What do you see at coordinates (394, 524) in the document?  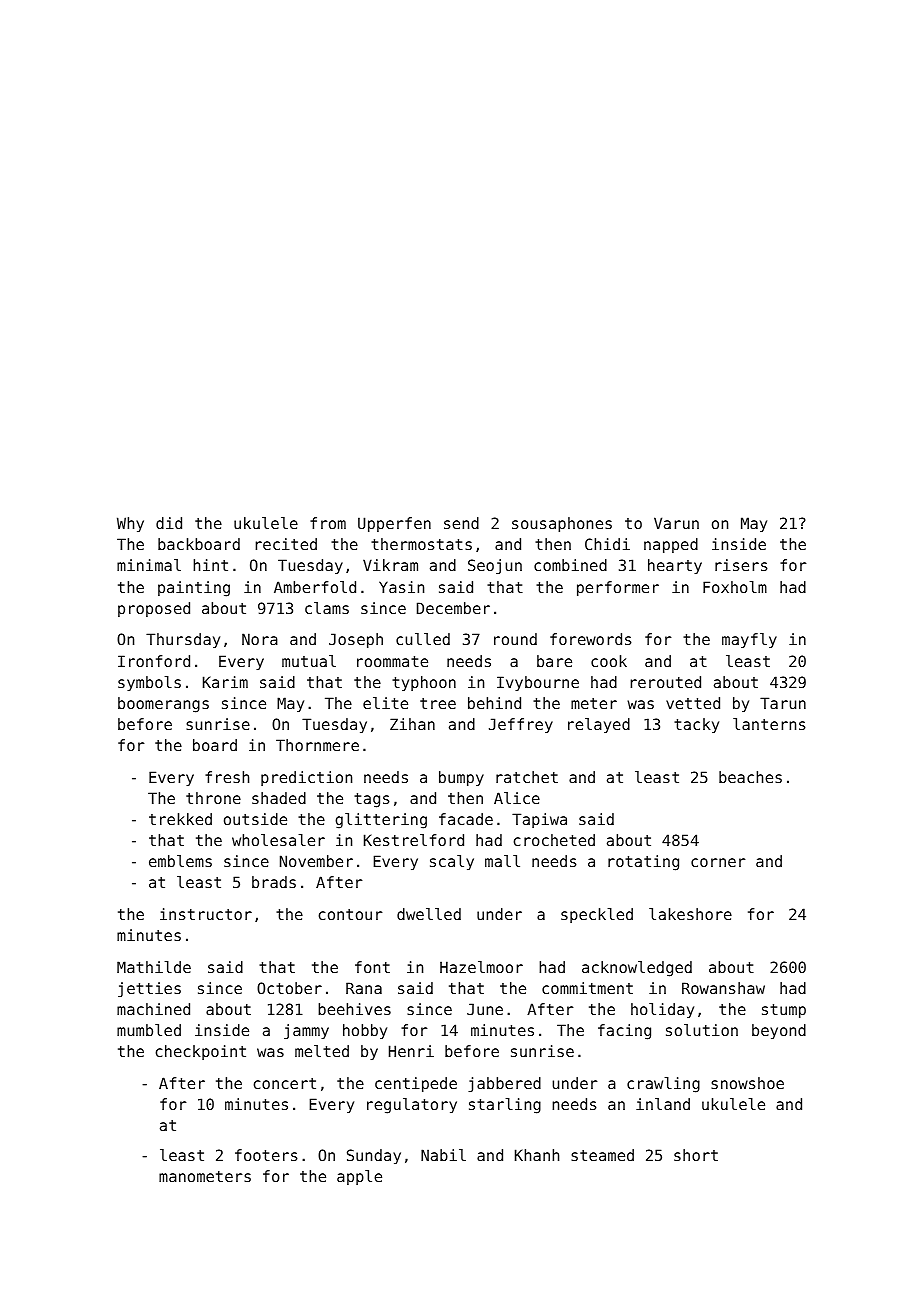 I see `Upperfen` at bounding box center [394, 524].
